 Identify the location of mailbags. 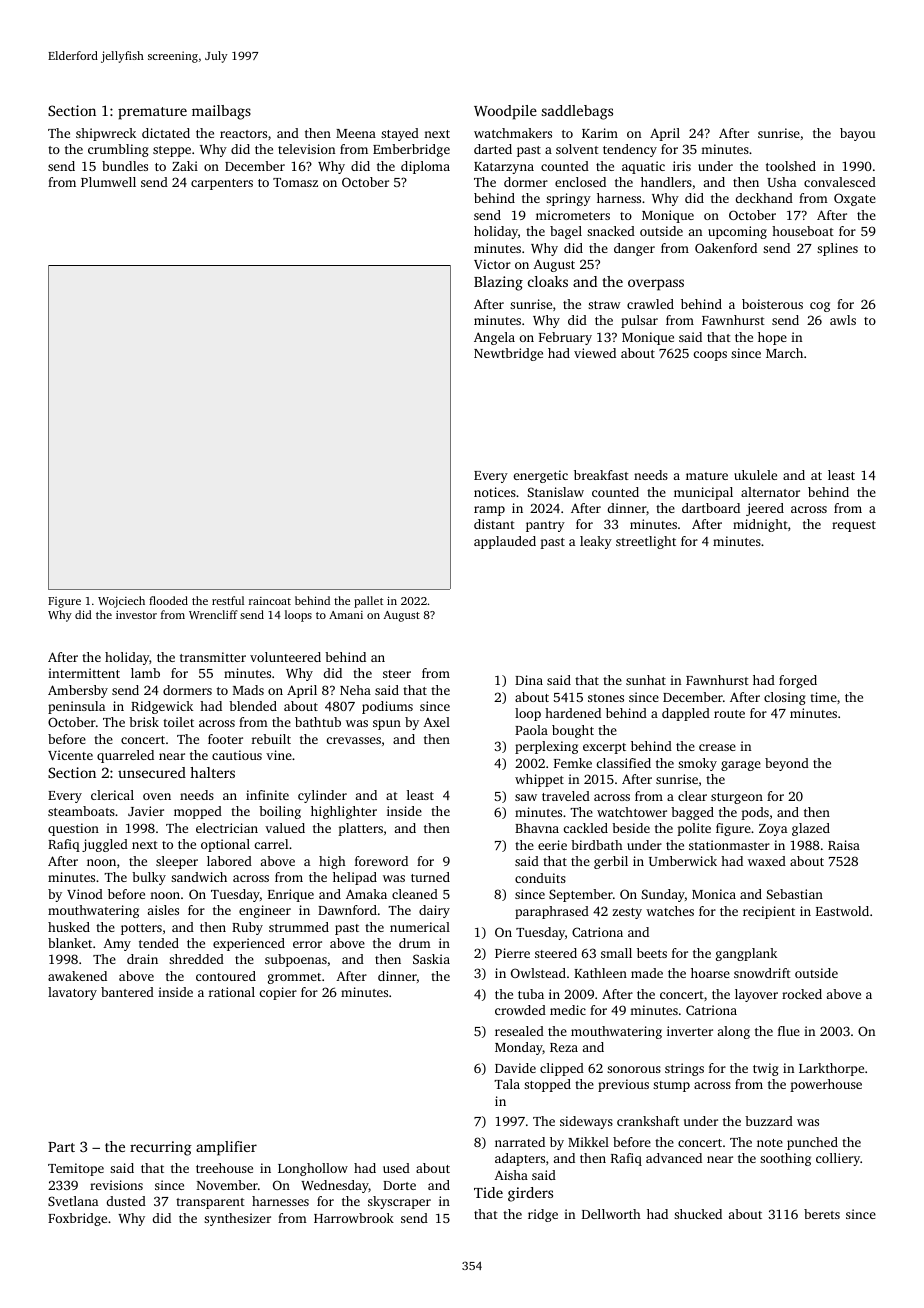
(221, 112).
